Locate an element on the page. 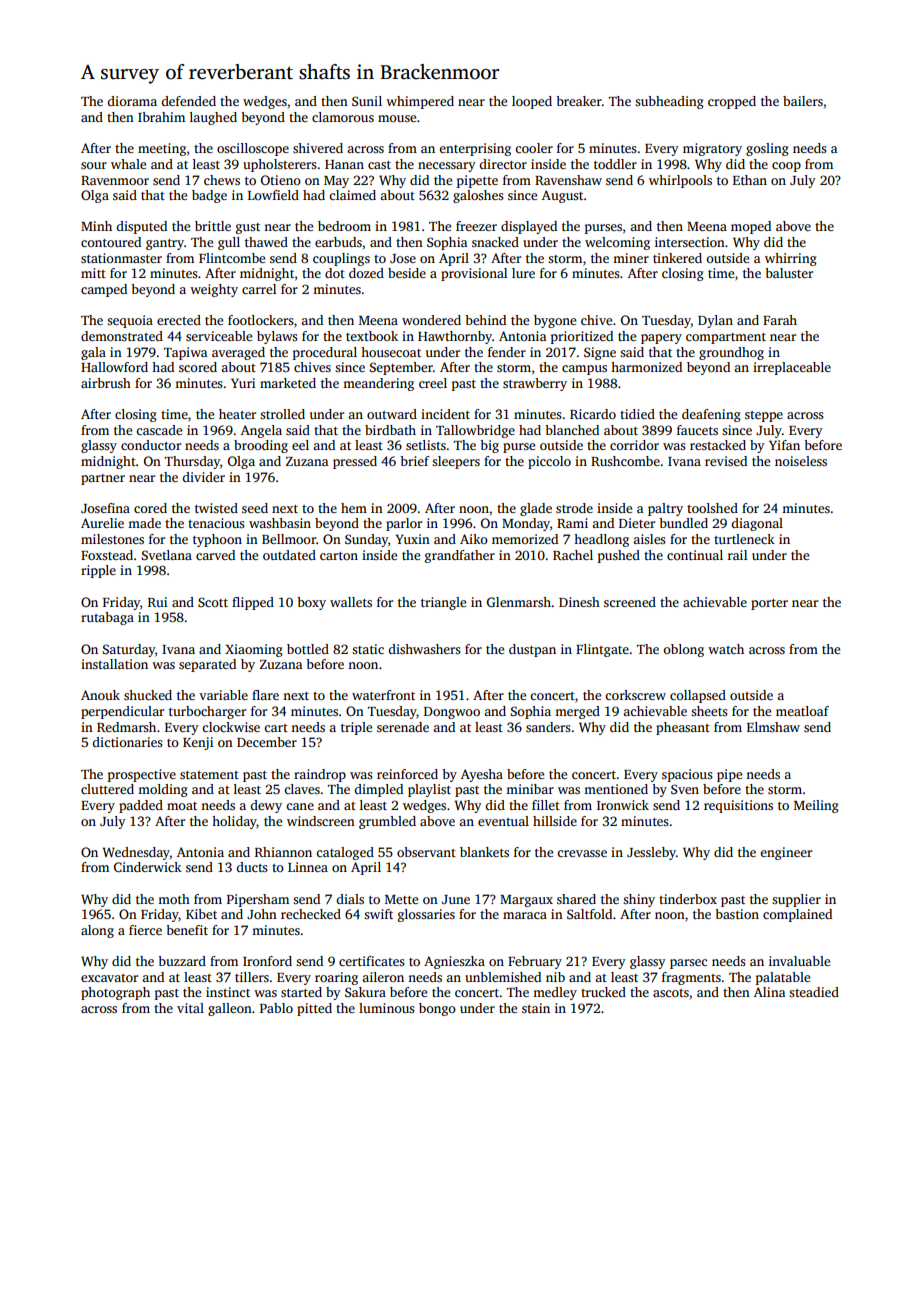 The height and width of the image is (1308, 924). triple is located at coordinates (356, 728).
